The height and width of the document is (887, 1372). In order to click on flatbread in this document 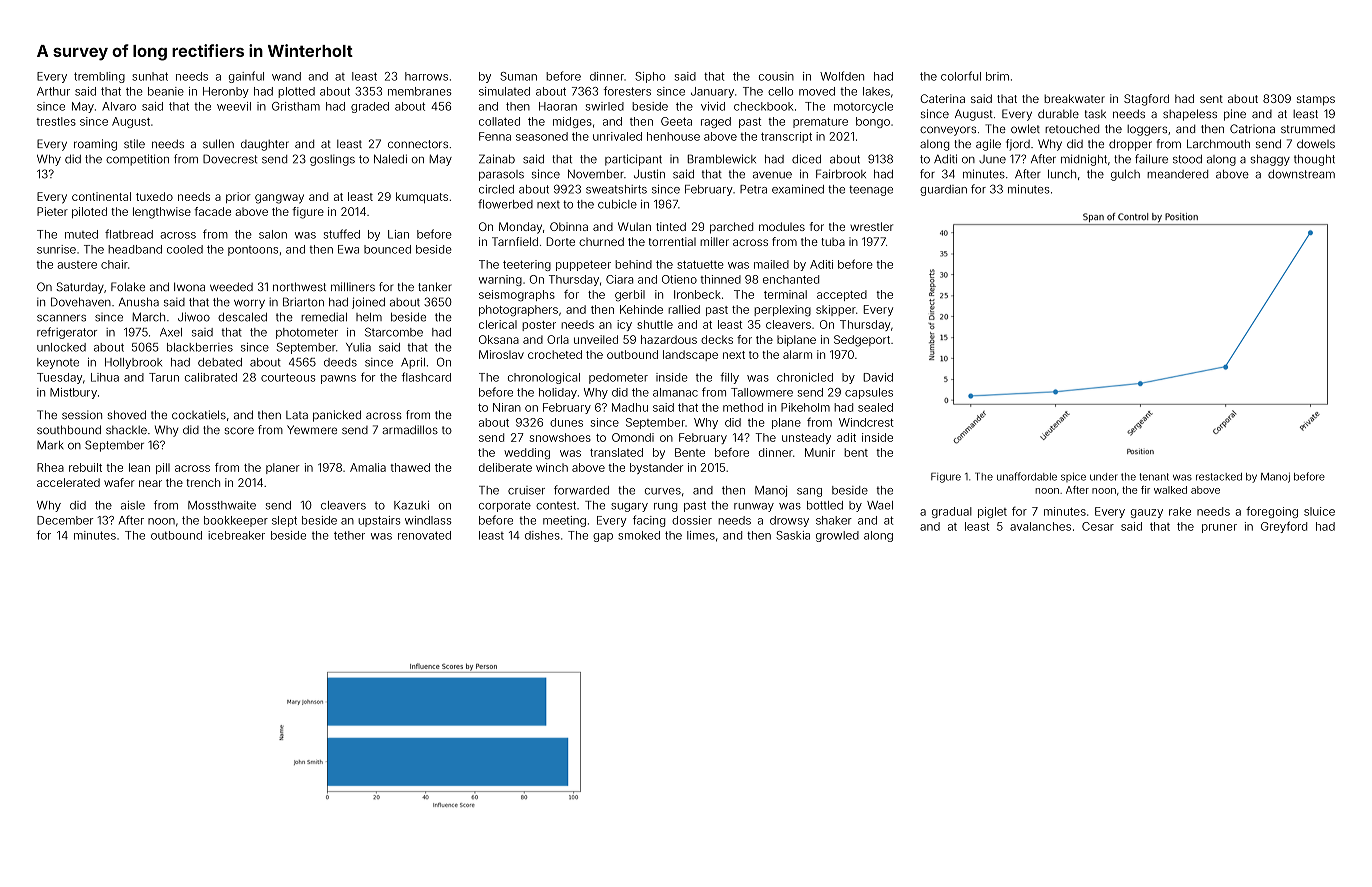, I will do `click(129, 234)`.
